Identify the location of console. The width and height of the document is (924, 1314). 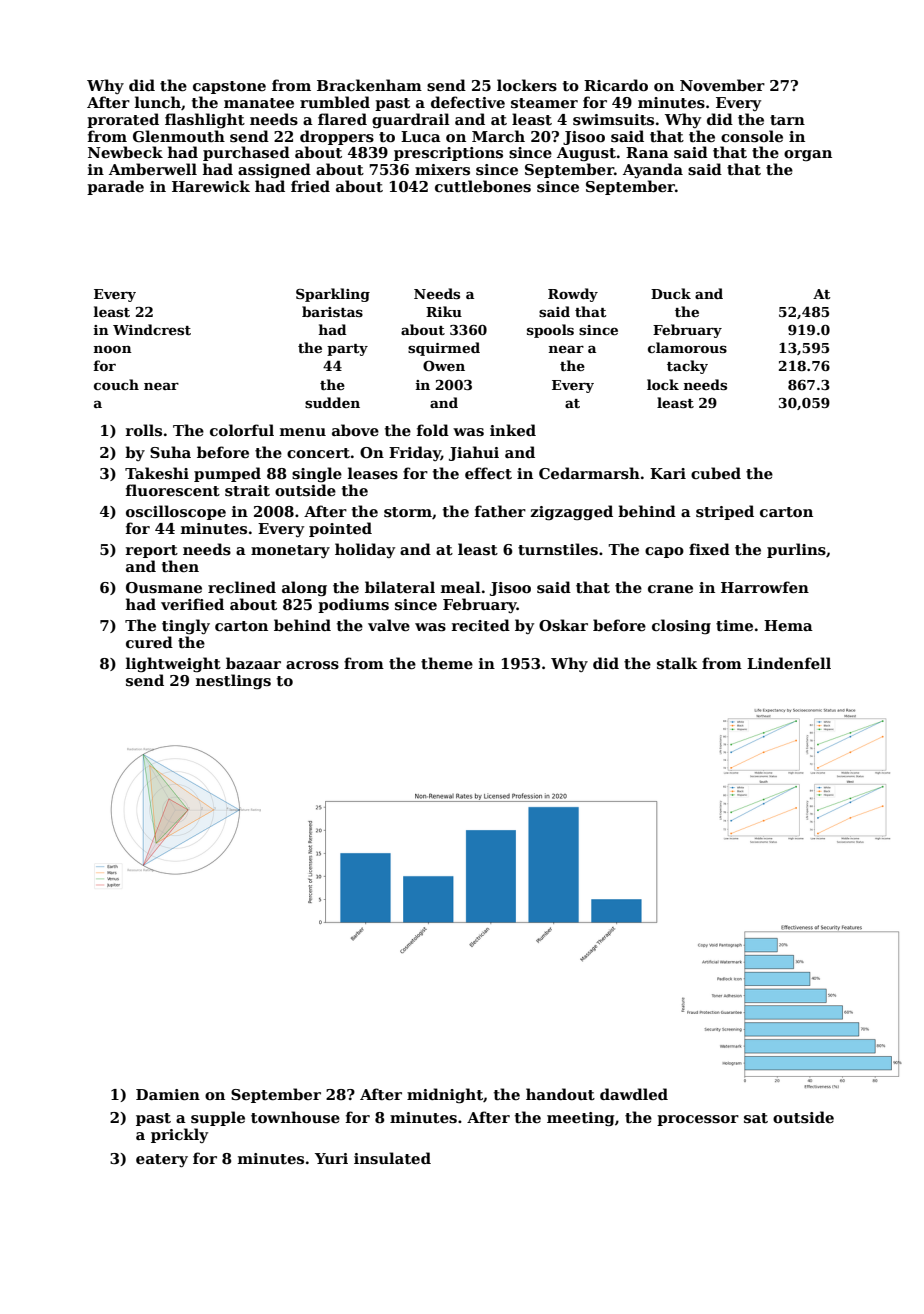
(752, 136).
